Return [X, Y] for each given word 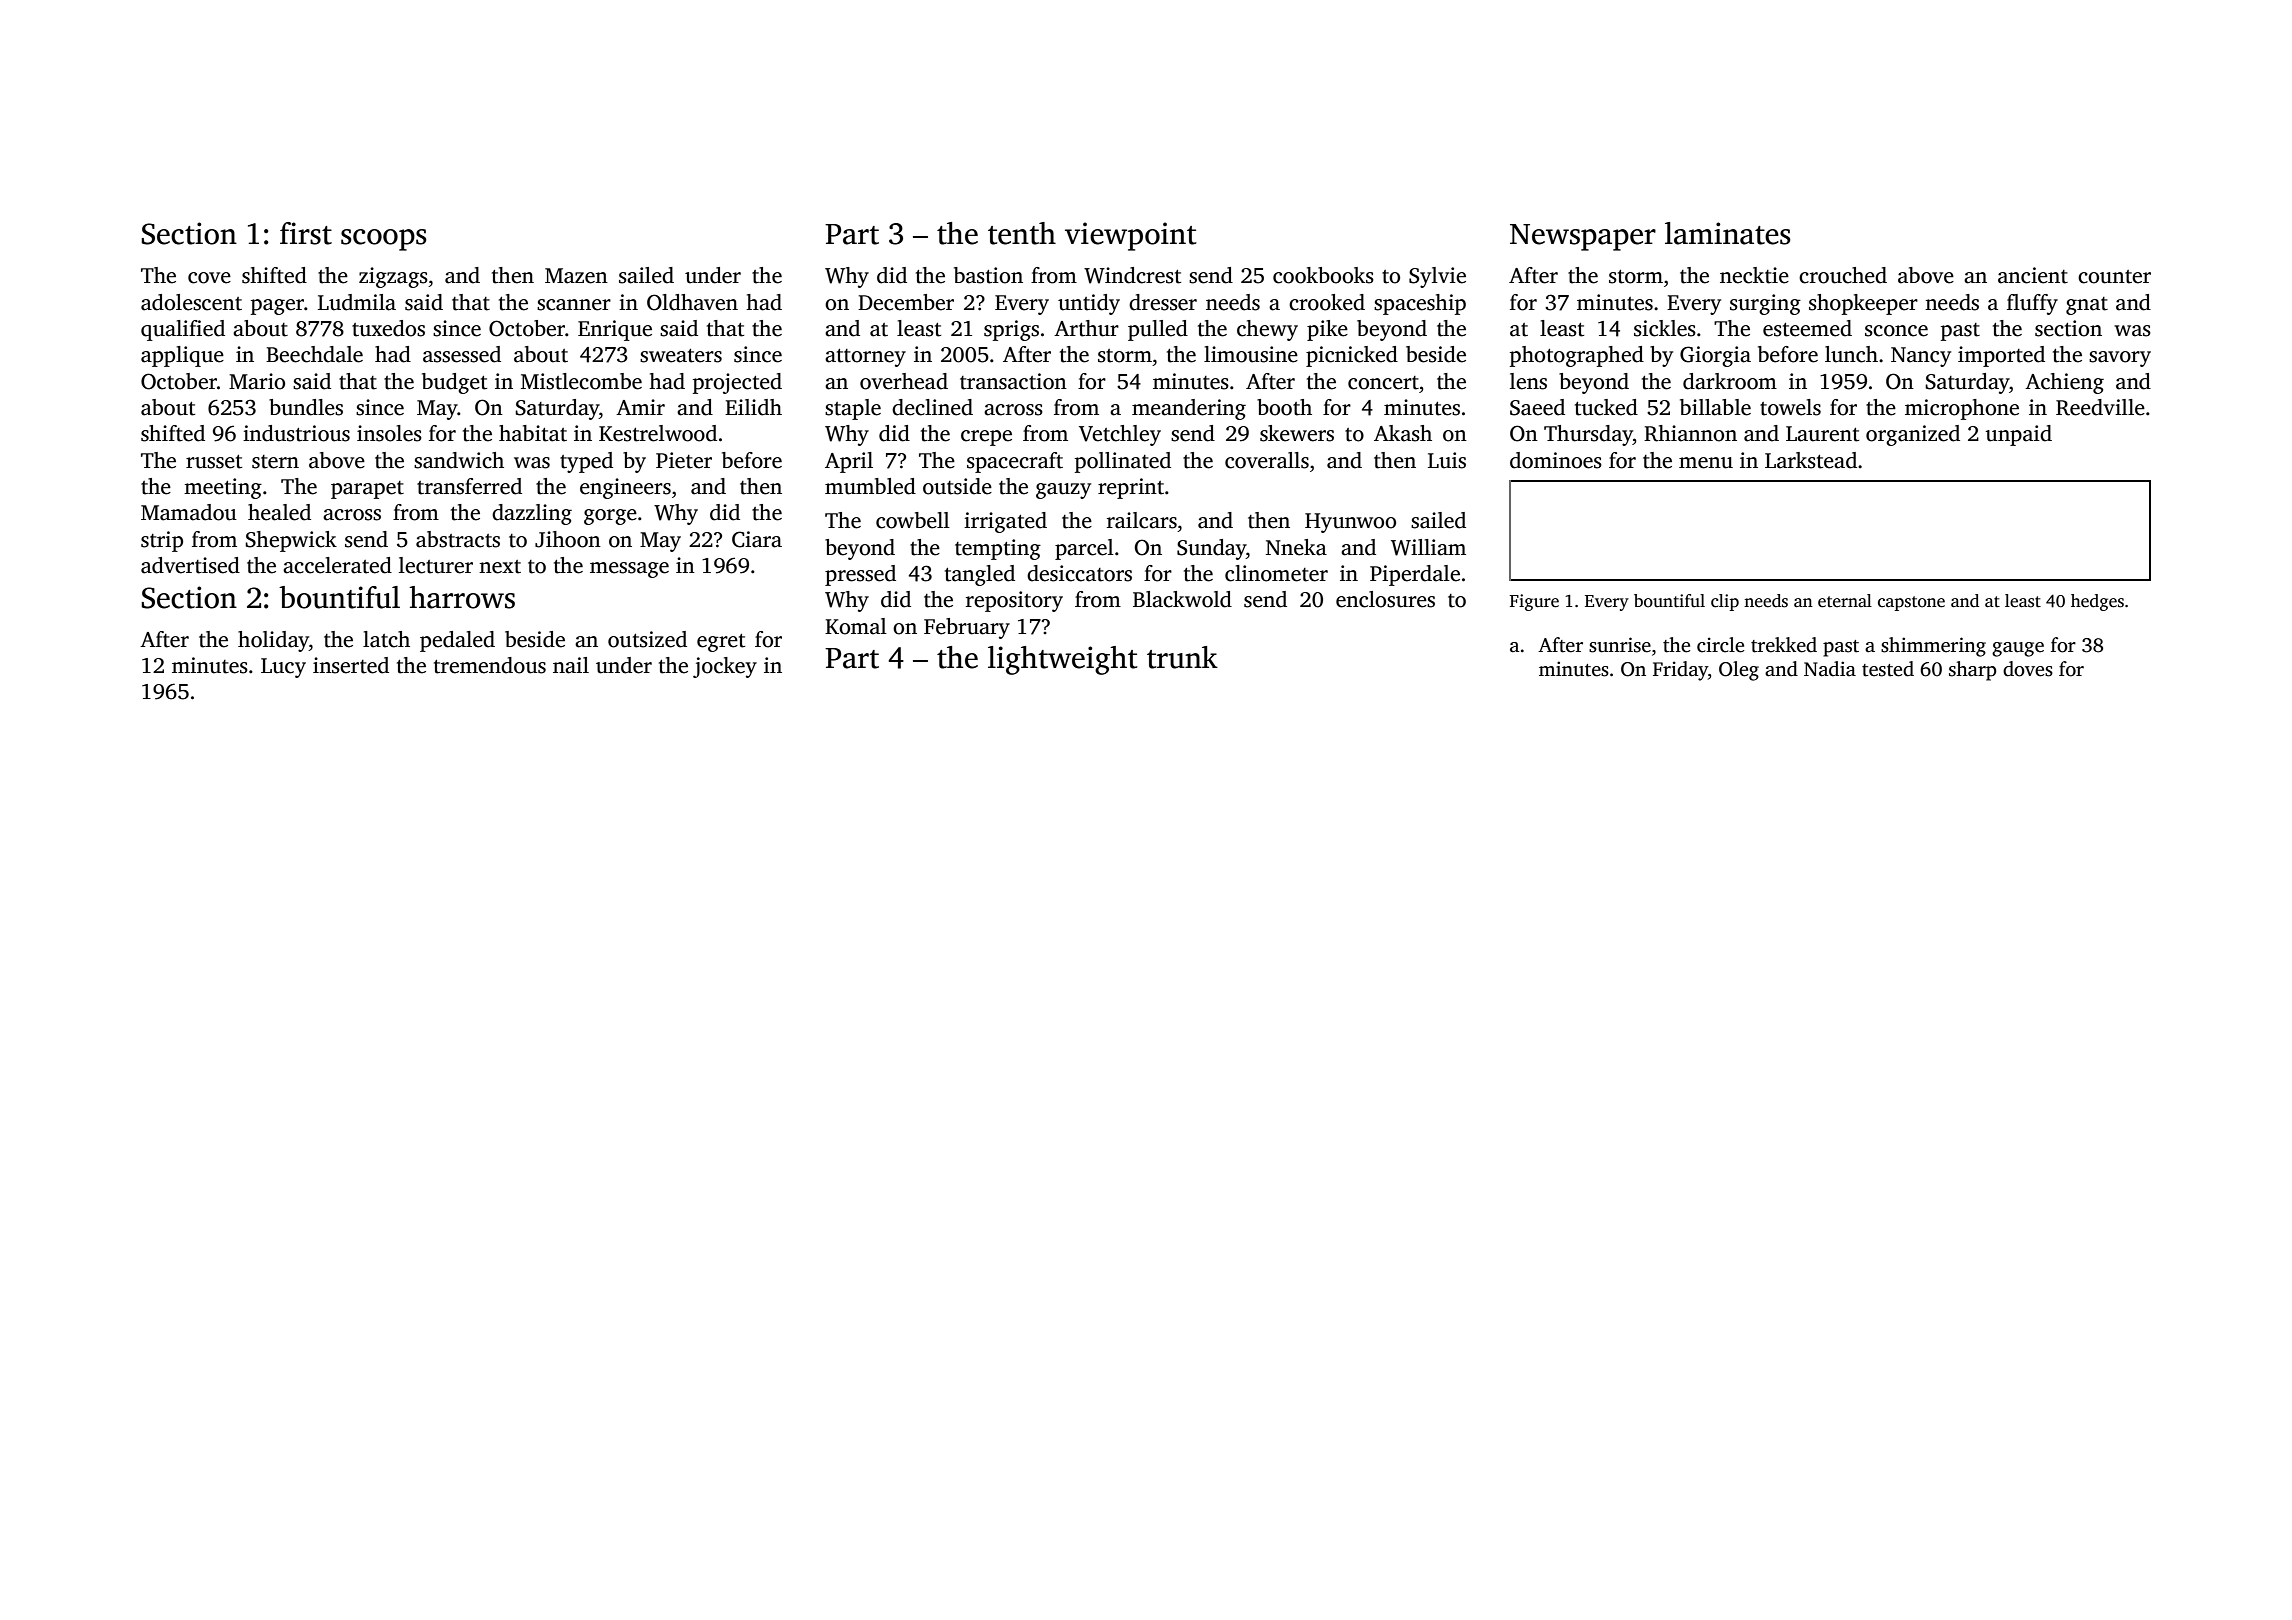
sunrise [1620, 645]
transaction [1013, 381]
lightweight [1063, 660]
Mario [257, 381]
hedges [2097, 602]
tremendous [490, 665]
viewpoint [1131, 236]
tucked [1606, 407]
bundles [306, 407]
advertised [190, 565]
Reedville [2100, 407]
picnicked [1352, 356]
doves [2028, 669]
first [306, 233]
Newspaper [1583, 237]
